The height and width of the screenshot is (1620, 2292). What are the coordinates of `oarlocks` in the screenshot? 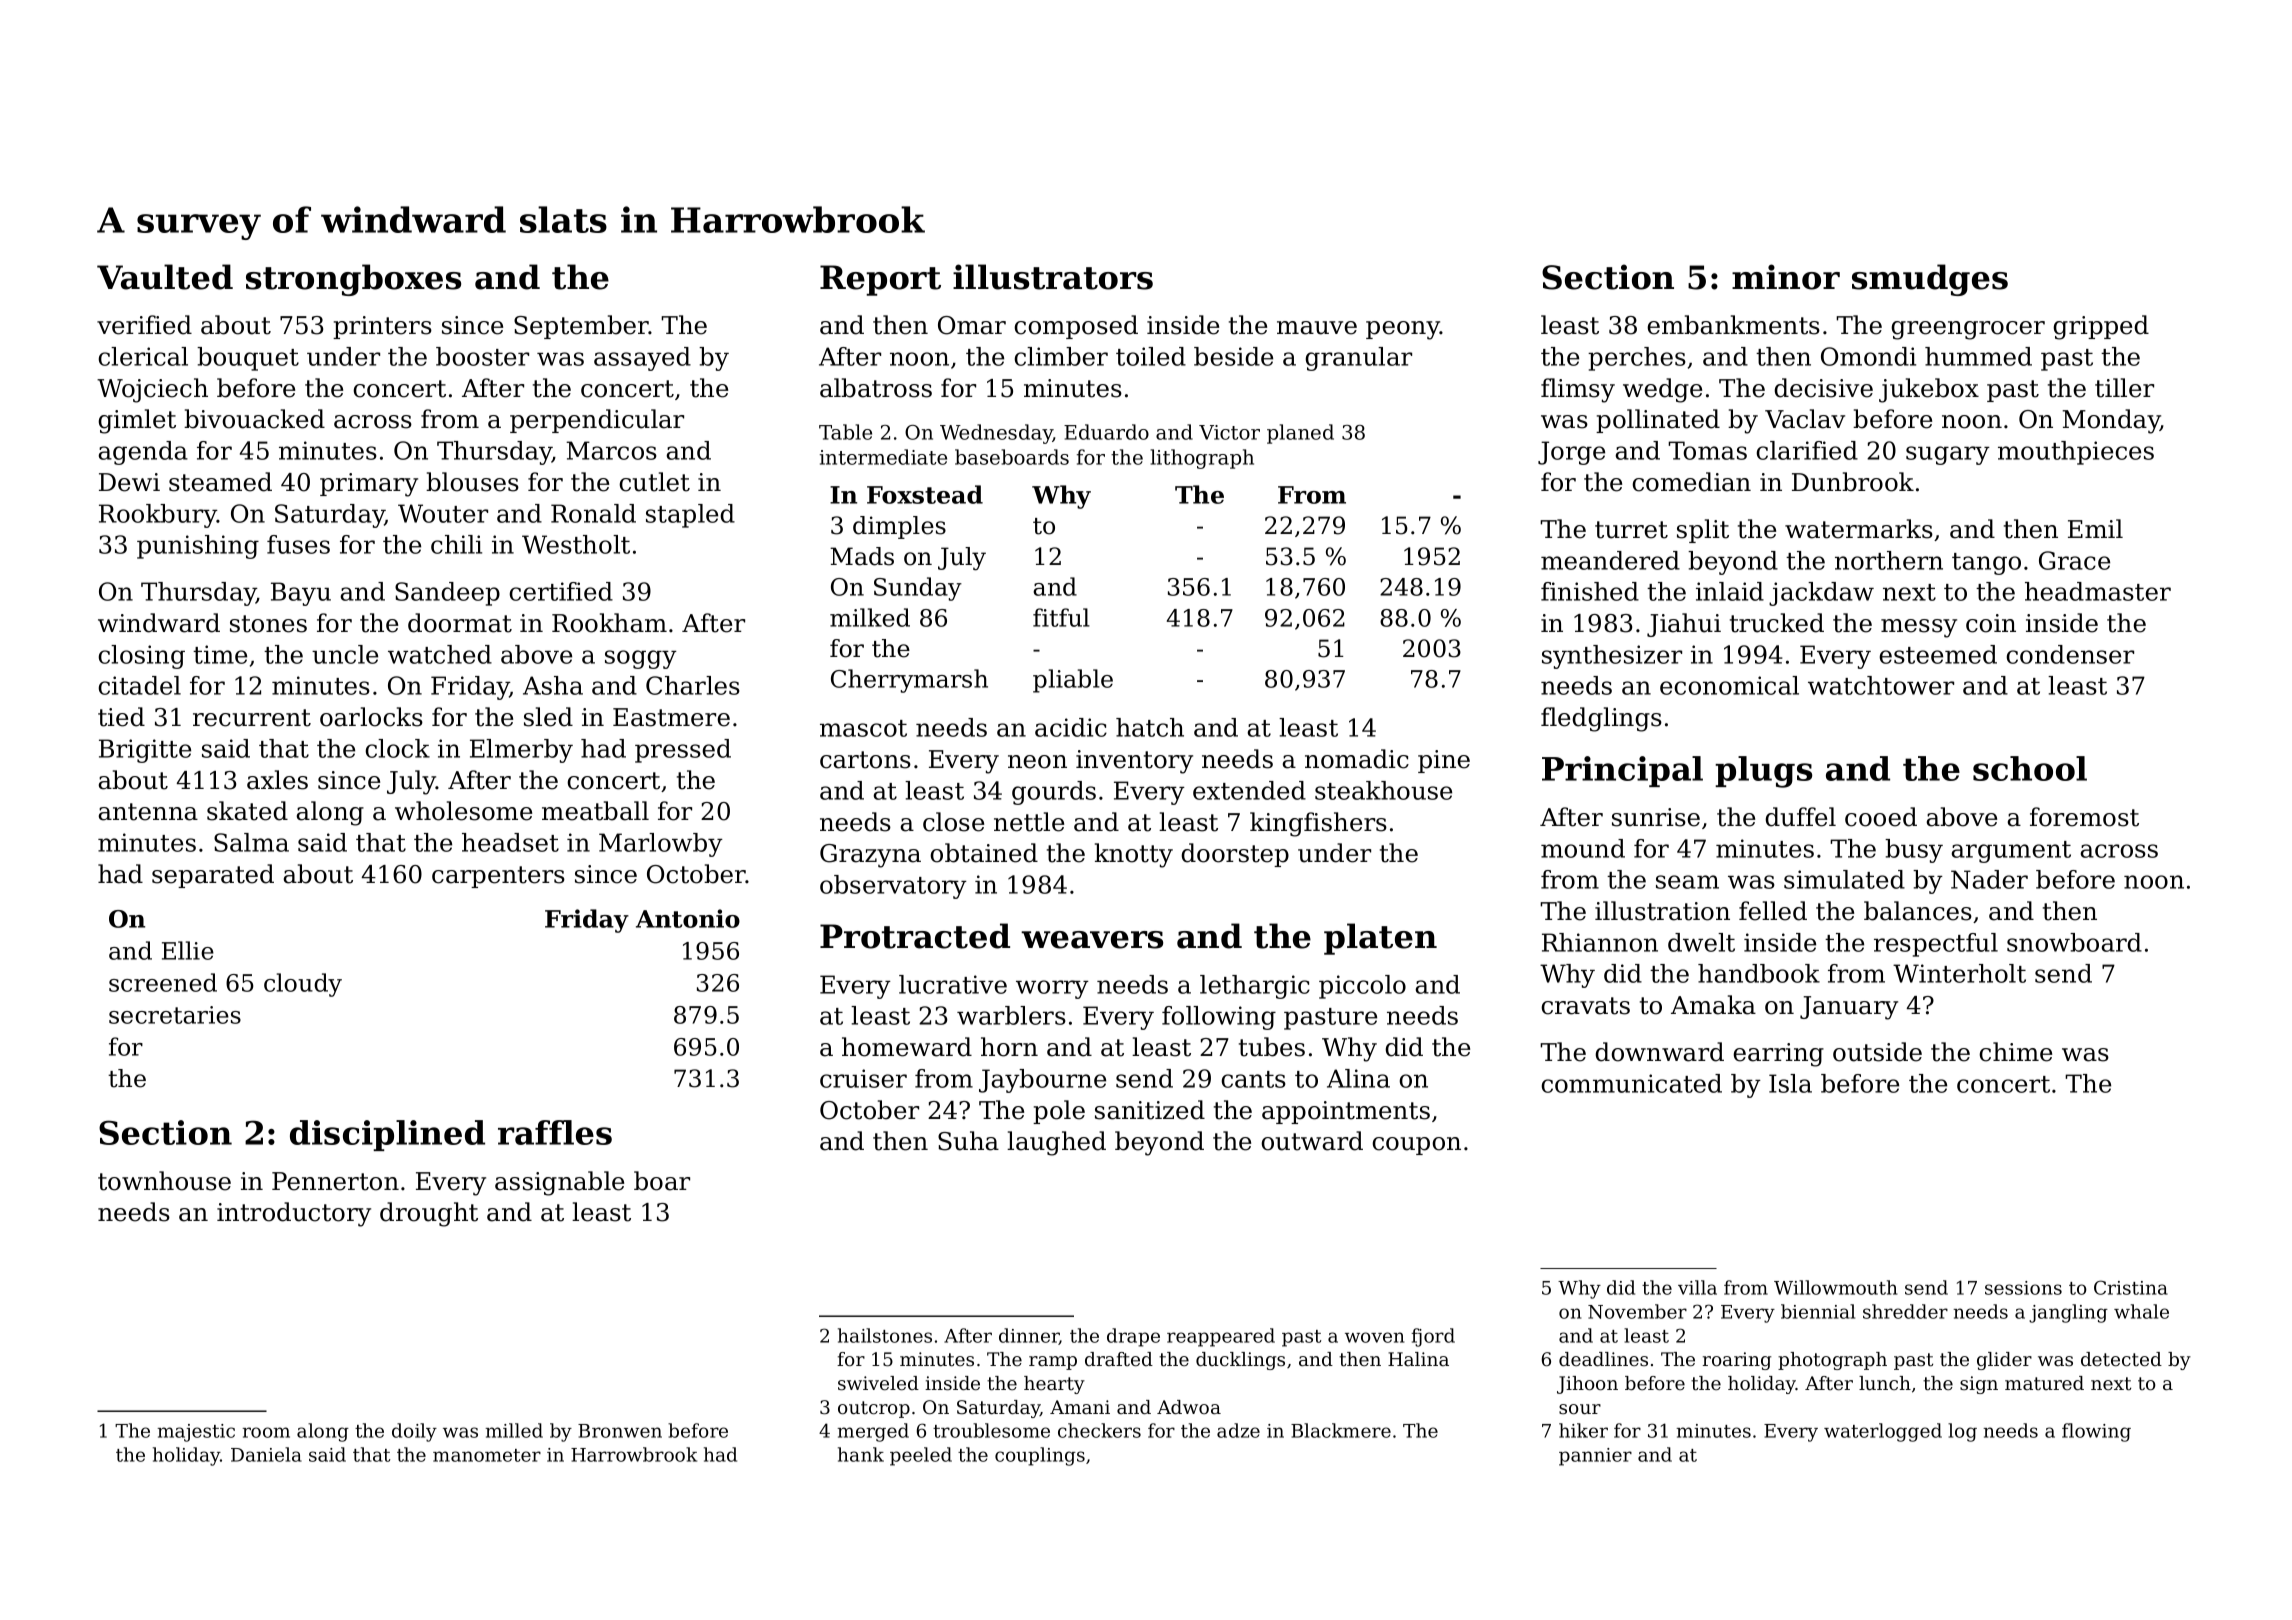 It's located at (371, 717).
